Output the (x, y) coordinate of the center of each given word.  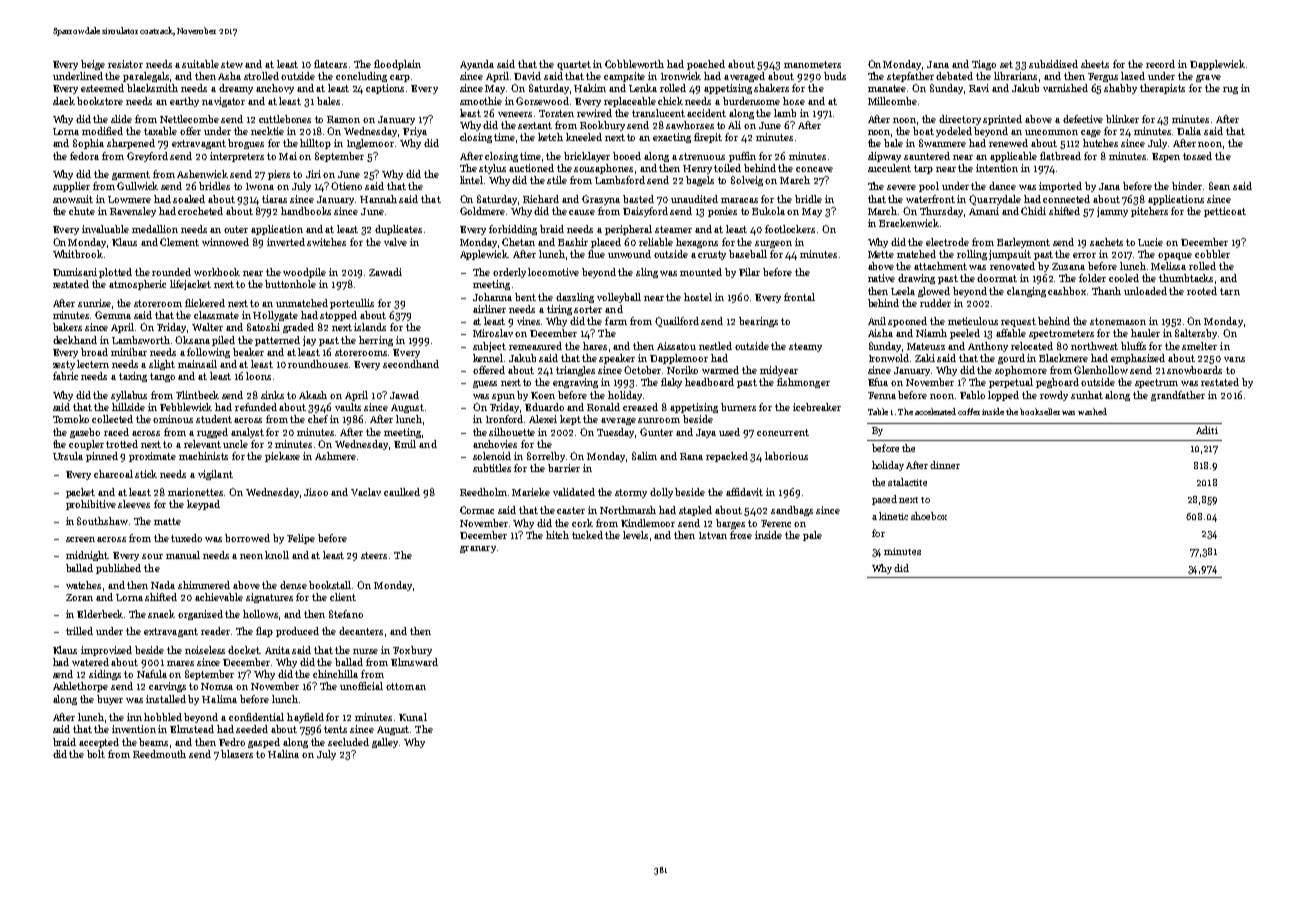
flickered (205, 303)
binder (1187, 186)
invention (134, 729)
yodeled (954, 132)
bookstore (100, 101)
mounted (701, 272)
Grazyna (601, 200)
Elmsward (414, 662)
